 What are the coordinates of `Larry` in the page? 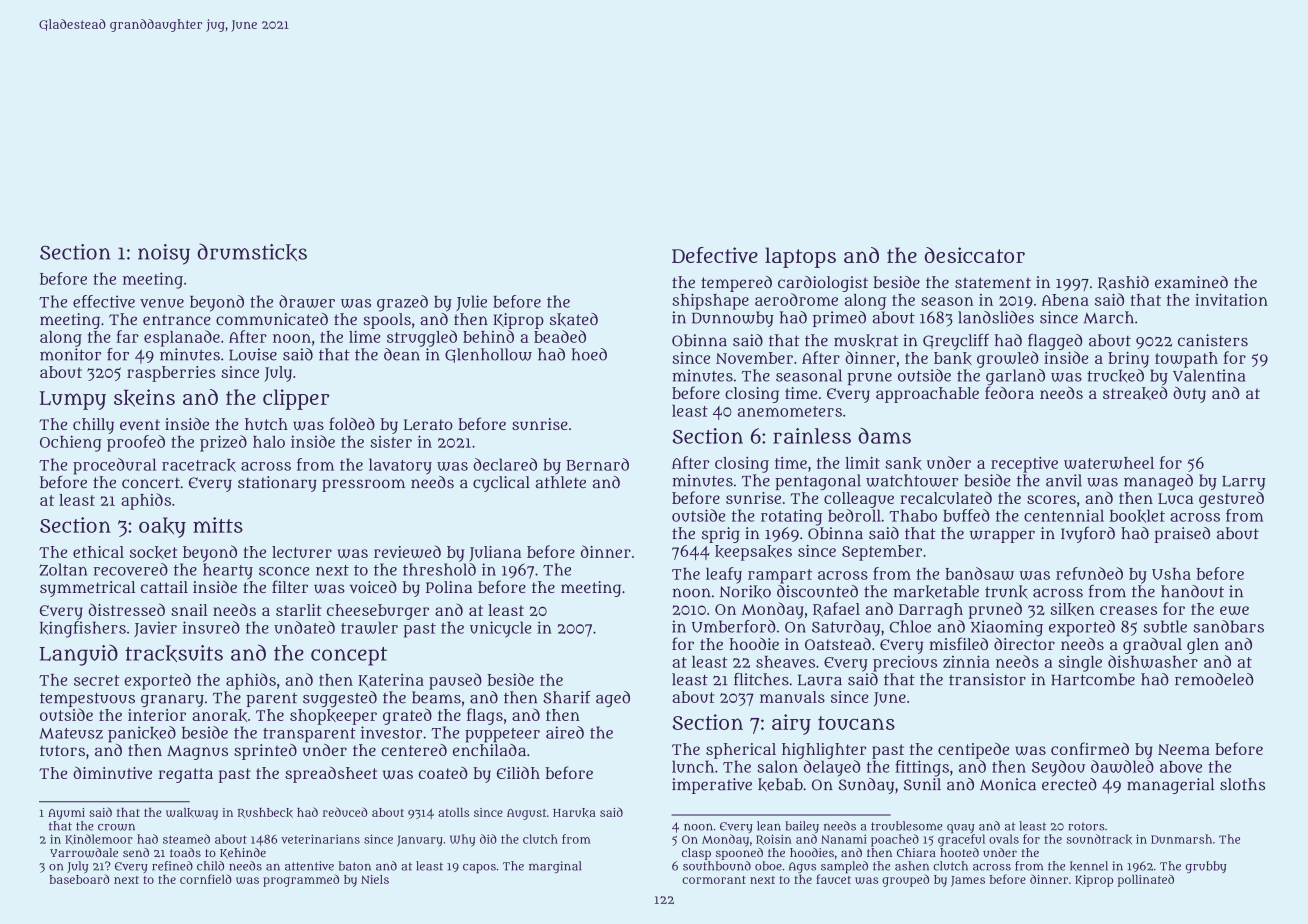 It's located at (1244, 483).
